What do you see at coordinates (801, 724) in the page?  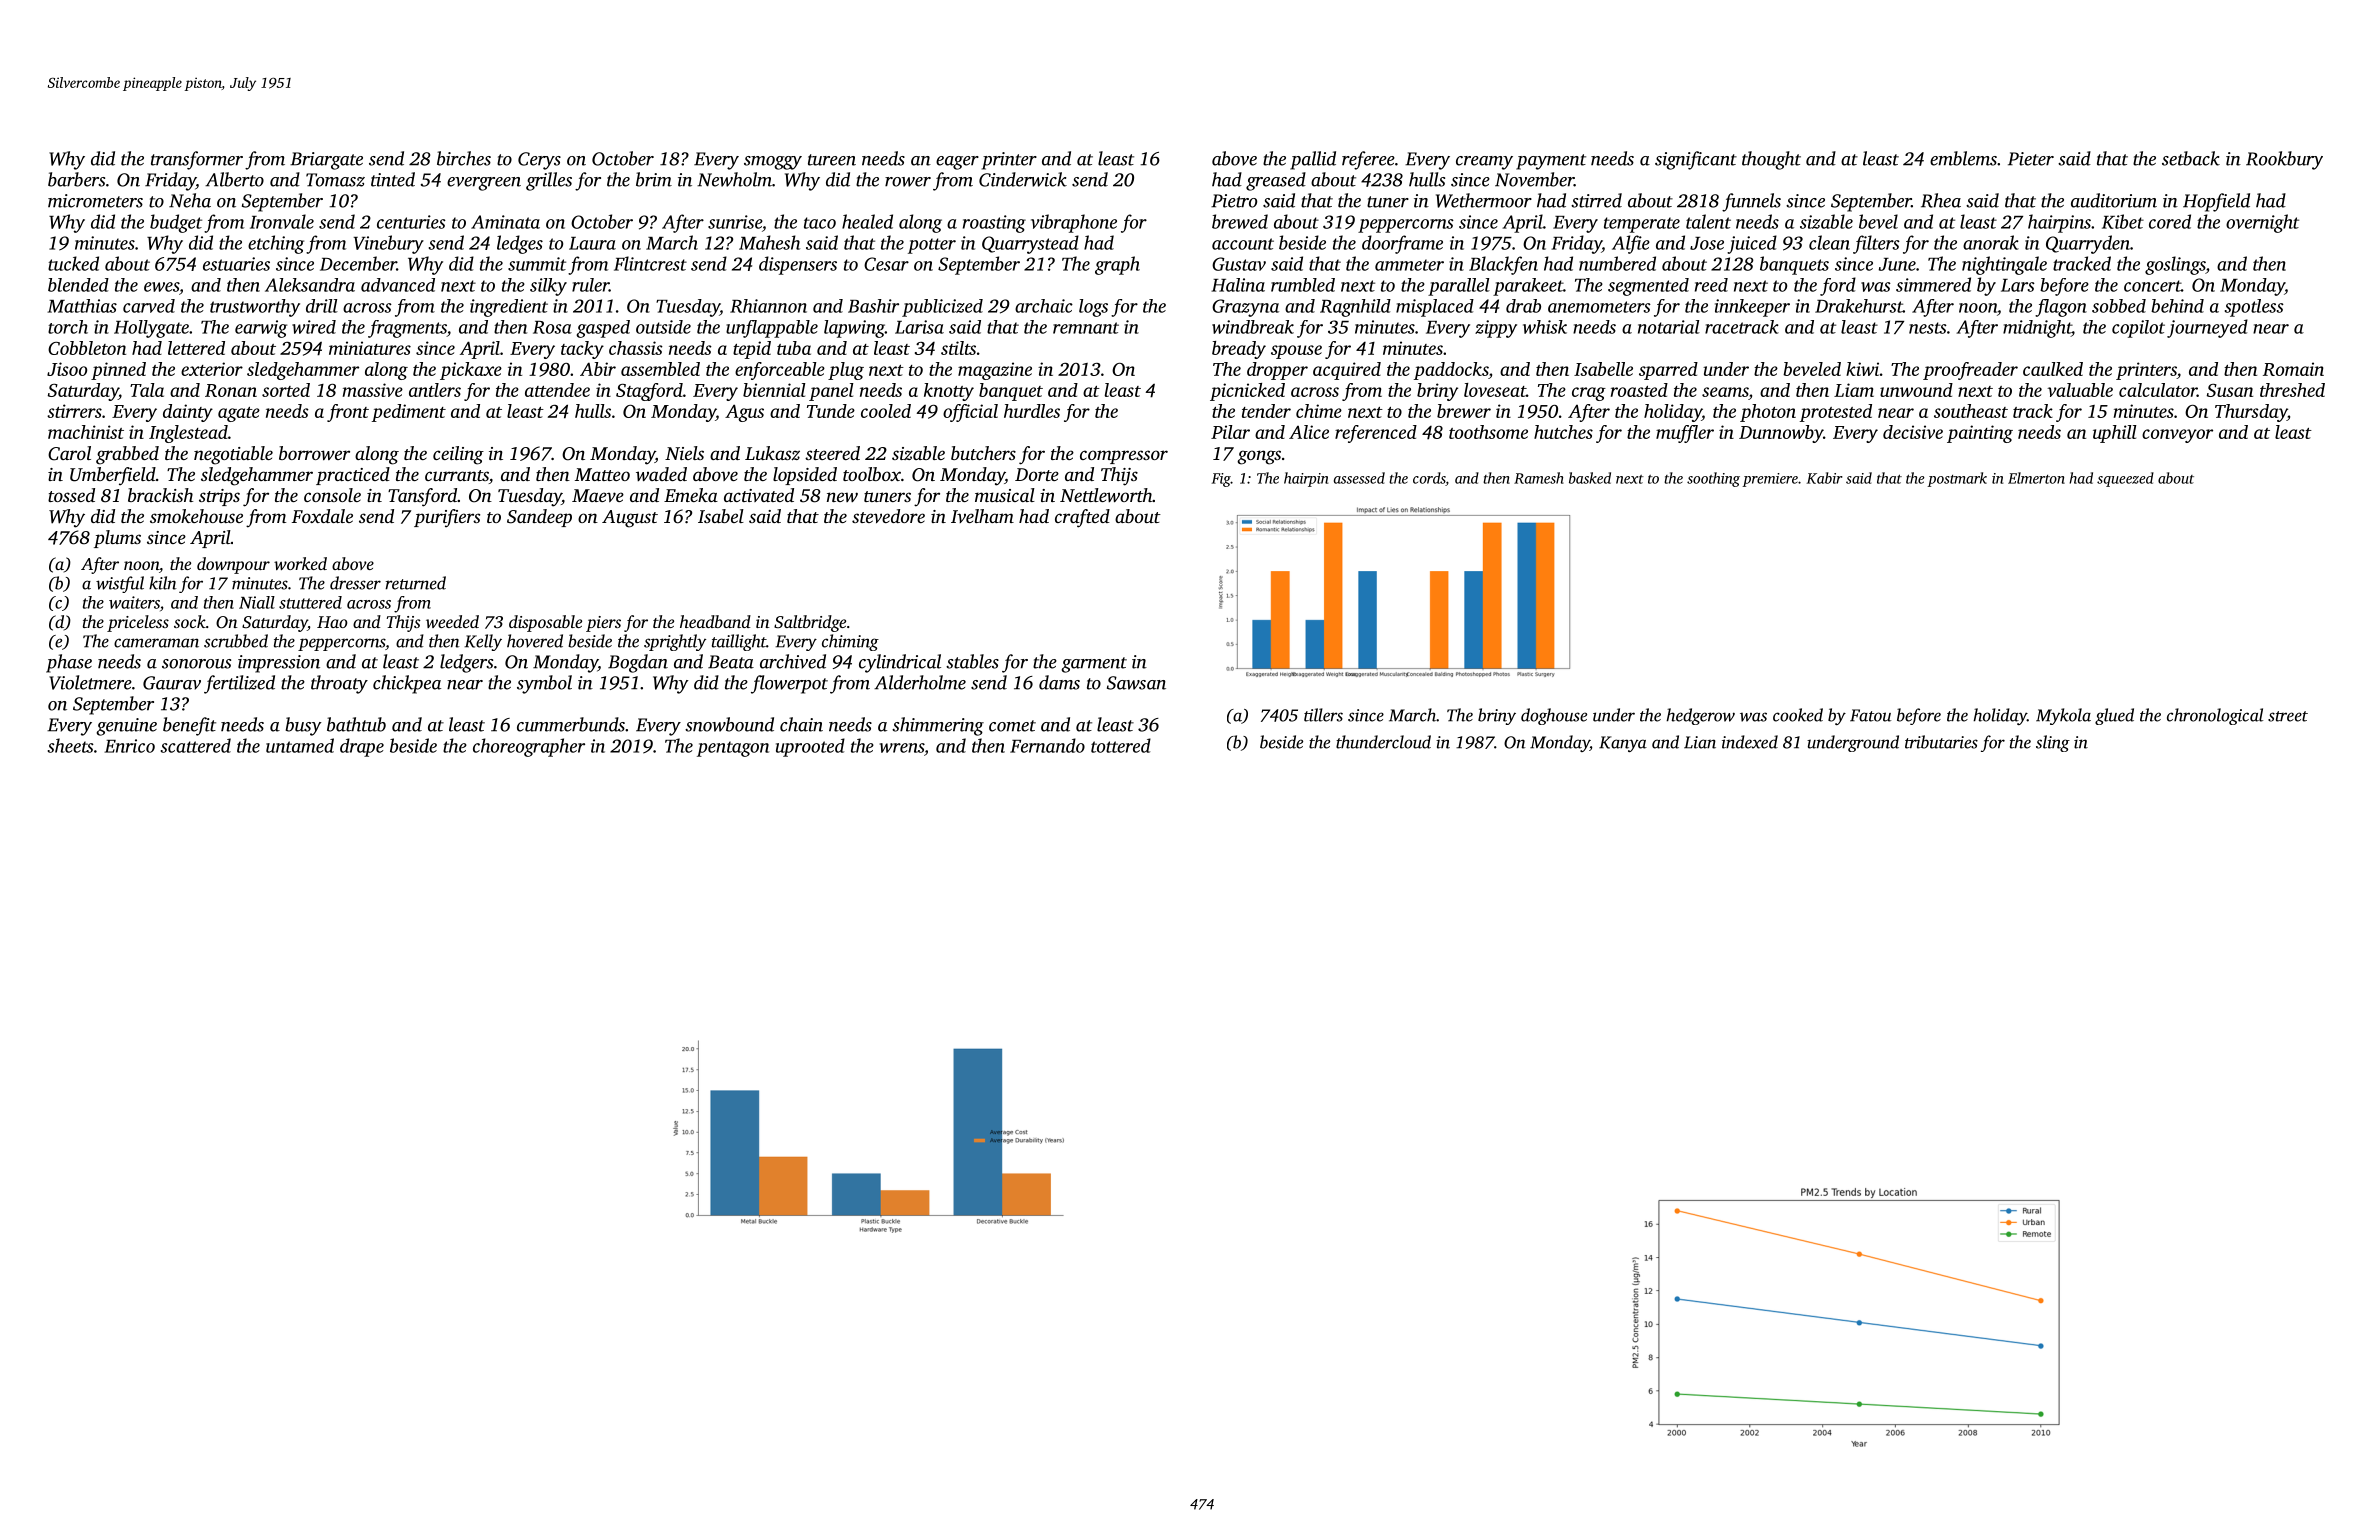 I see `chain` at bounding box center [801, 724].
